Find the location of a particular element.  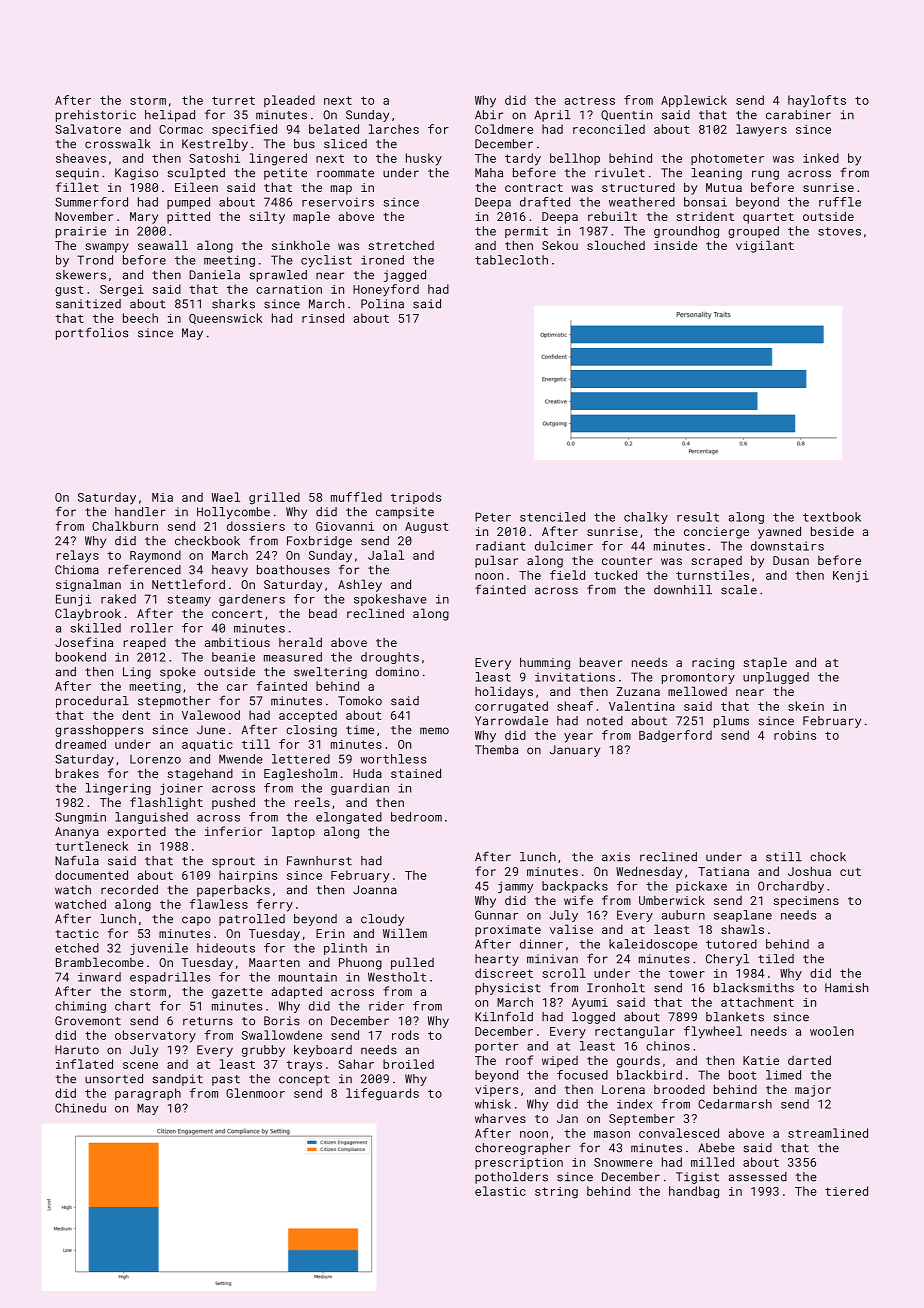

Satoshi is located at coordinates (214, 158).
